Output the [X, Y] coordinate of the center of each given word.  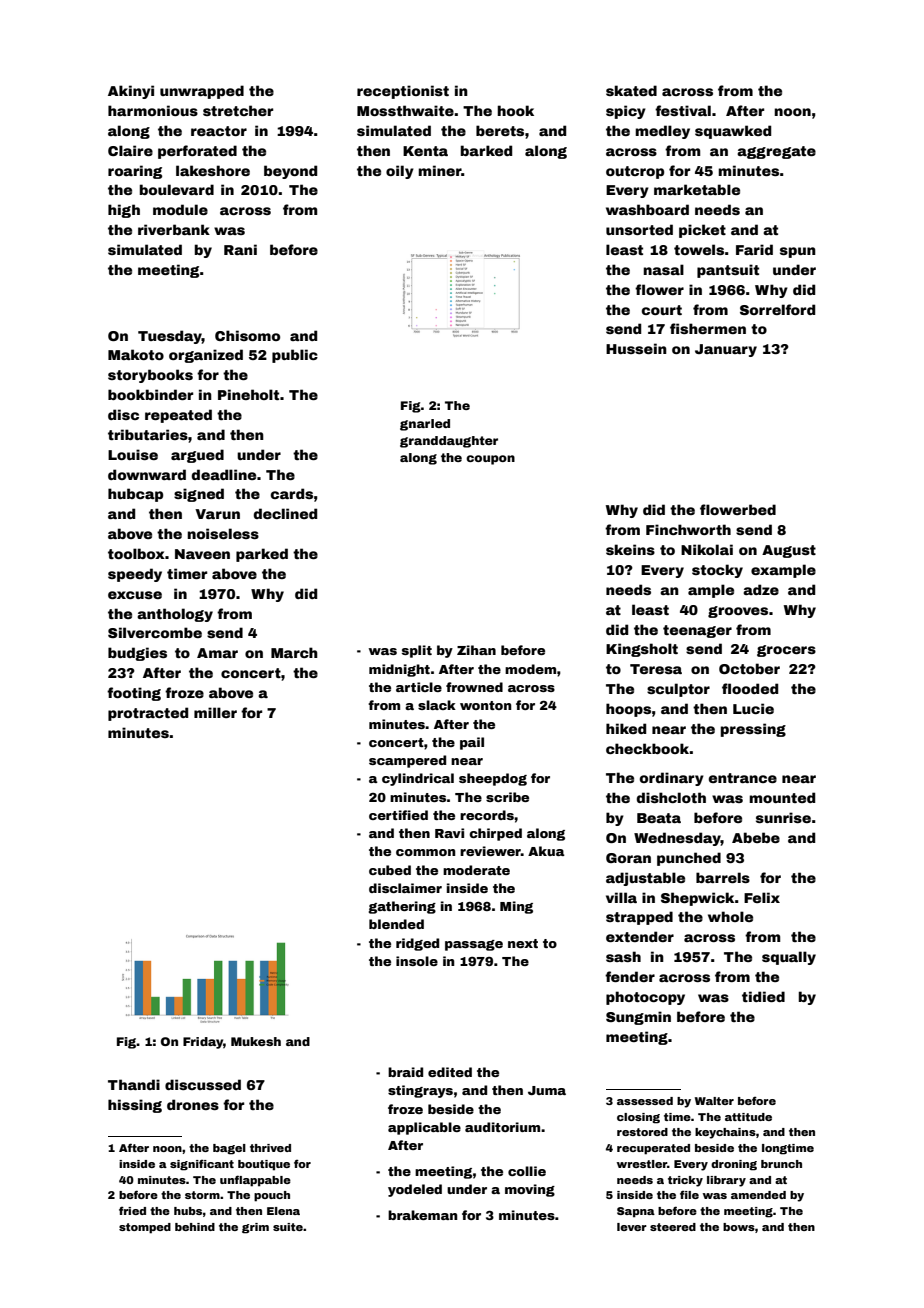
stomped [145, 1228]
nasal [663, 269]
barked [486, 150]
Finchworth [688, 529]
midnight [399, 670]
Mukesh [256, 1041]
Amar [217, 653]
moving [530, 1190]
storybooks [150, 376]
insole [417, 961]
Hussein [636, 348]
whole [730, 916]
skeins [630, 549]
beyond [290, 172]
